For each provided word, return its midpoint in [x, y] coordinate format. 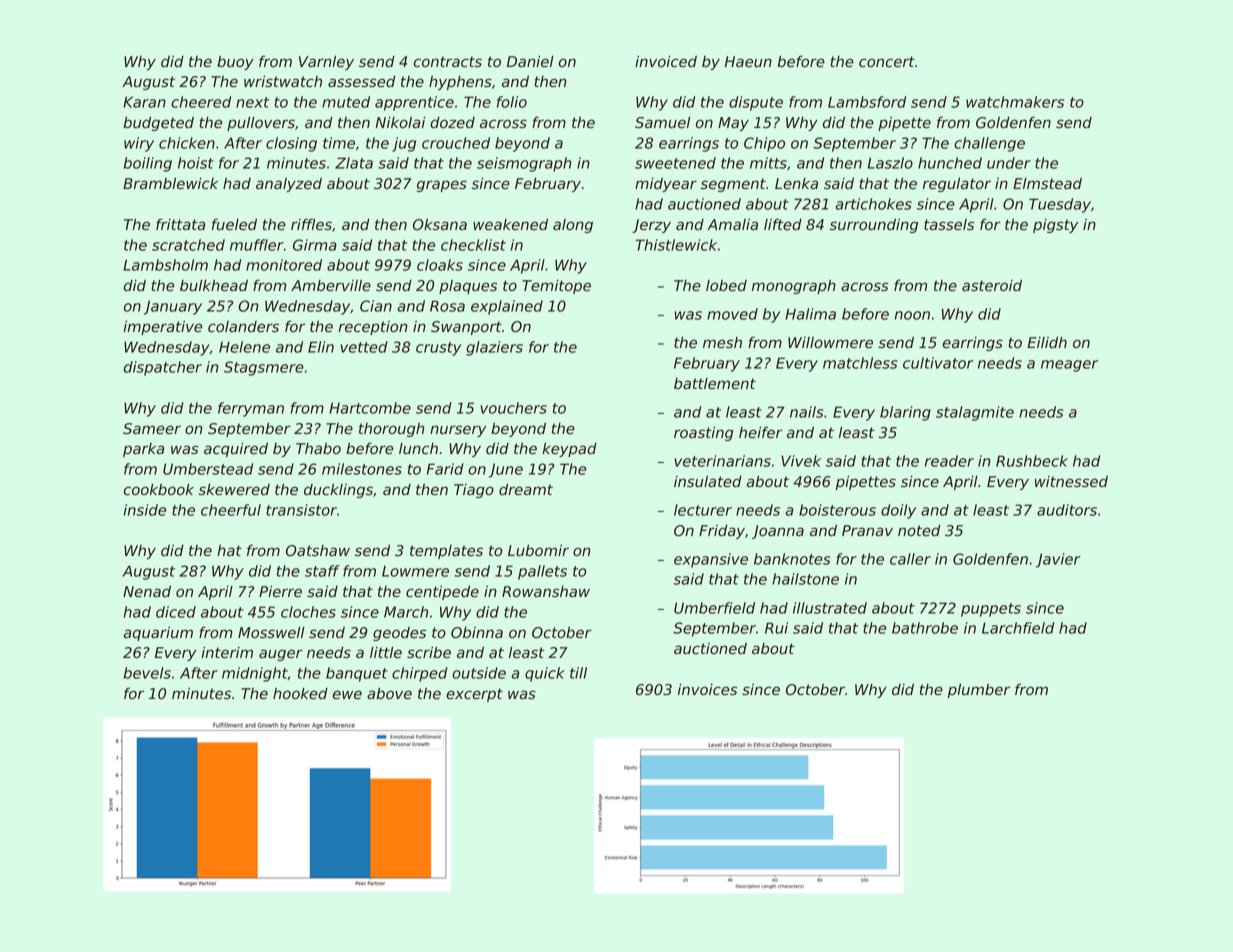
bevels [147, 673]
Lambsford [867, 102]
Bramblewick [170, 183]
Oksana [440, 224]
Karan [144, 102]
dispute [756, 103]
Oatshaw [318, 550]
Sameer [152, 429]
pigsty [1055, 226]
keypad [569, 449]
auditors [1067, 510]
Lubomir [538, 550]
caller [910, 559]
